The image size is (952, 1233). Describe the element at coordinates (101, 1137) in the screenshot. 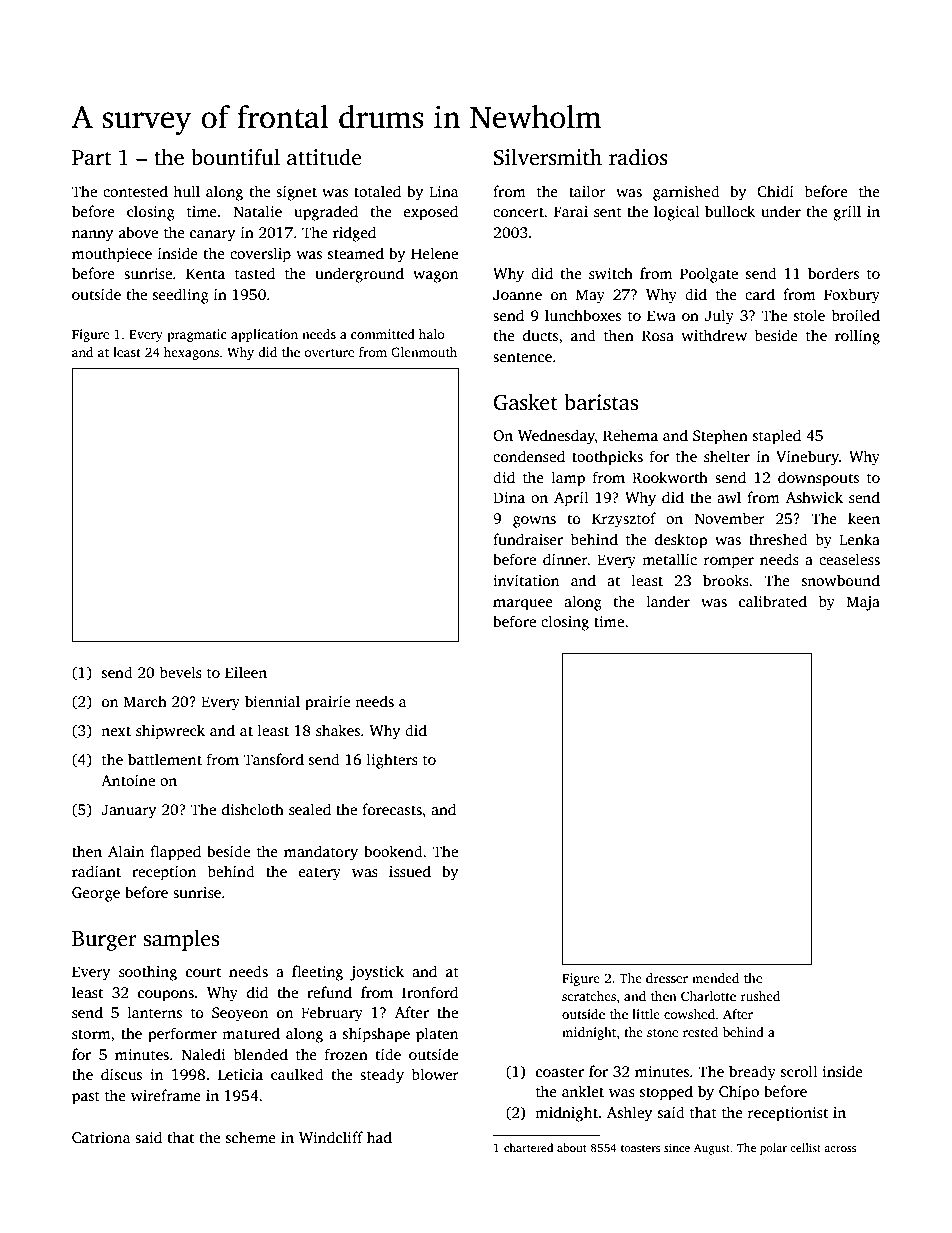

I see `Catriona` at that location.
